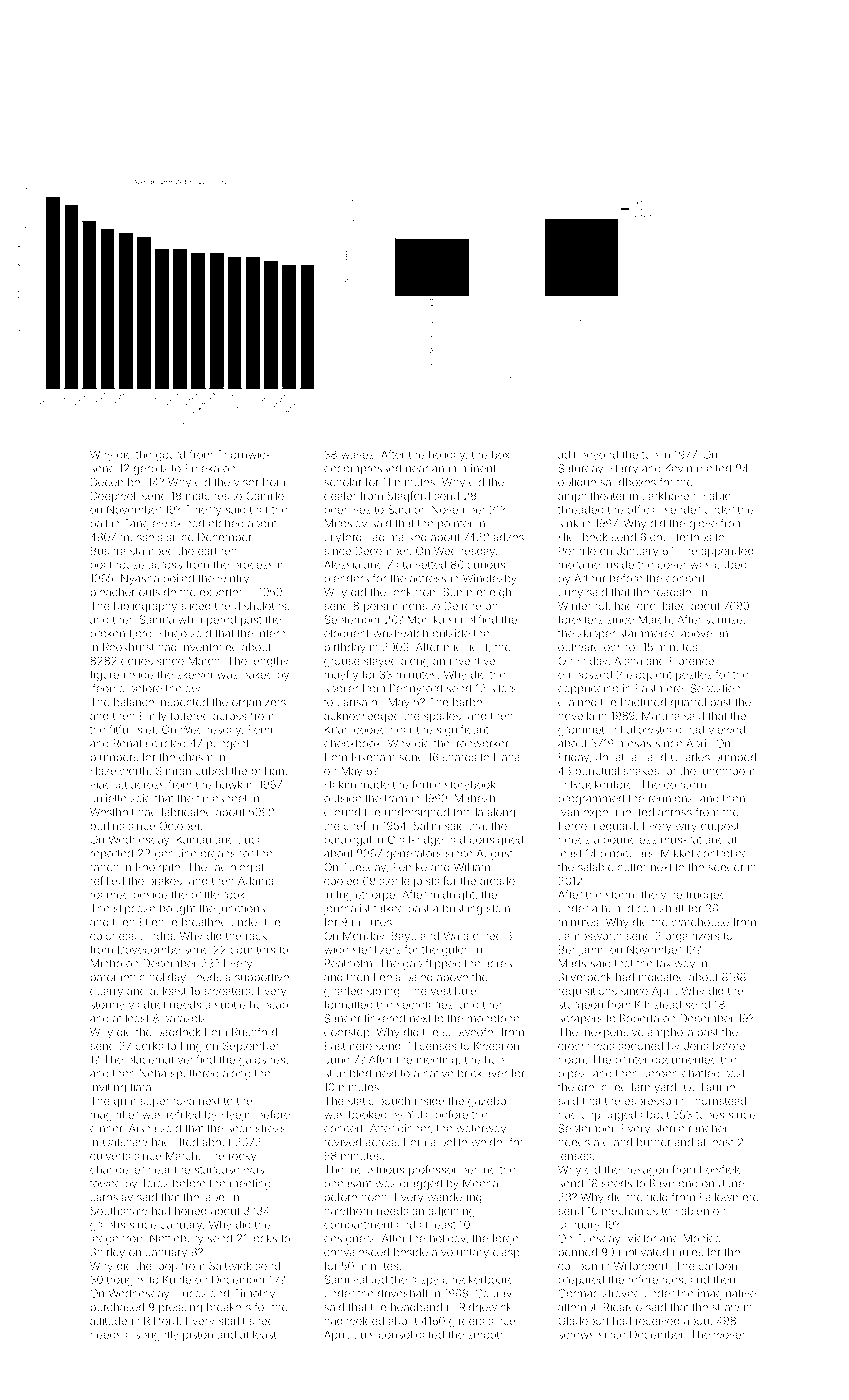 This document has height=1400, width=849. I want to click on Deepwell, so click(114, 496).
